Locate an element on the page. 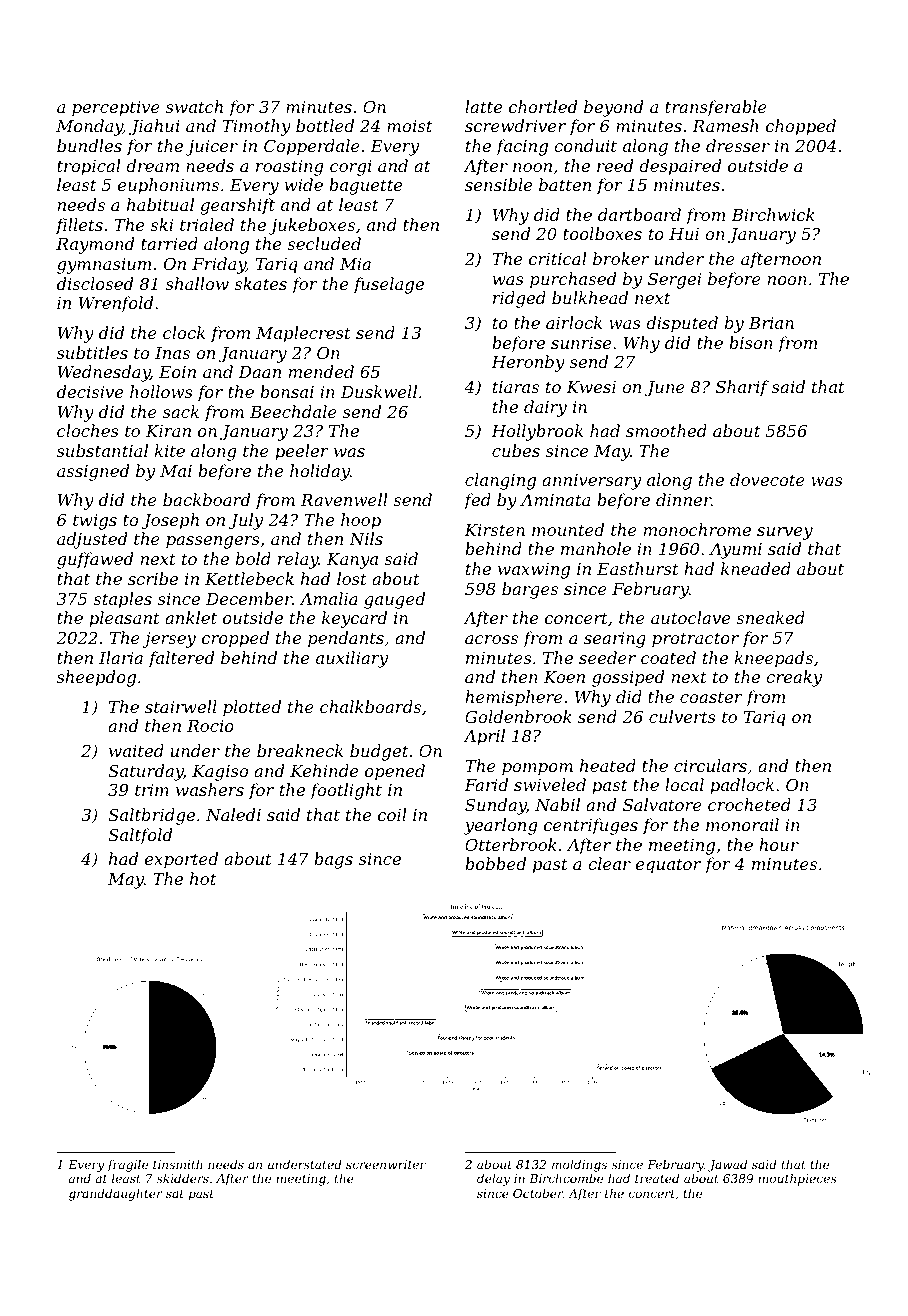 The width and height of the image is (908, 1316). Brian is located at coordinates (771, 323).
